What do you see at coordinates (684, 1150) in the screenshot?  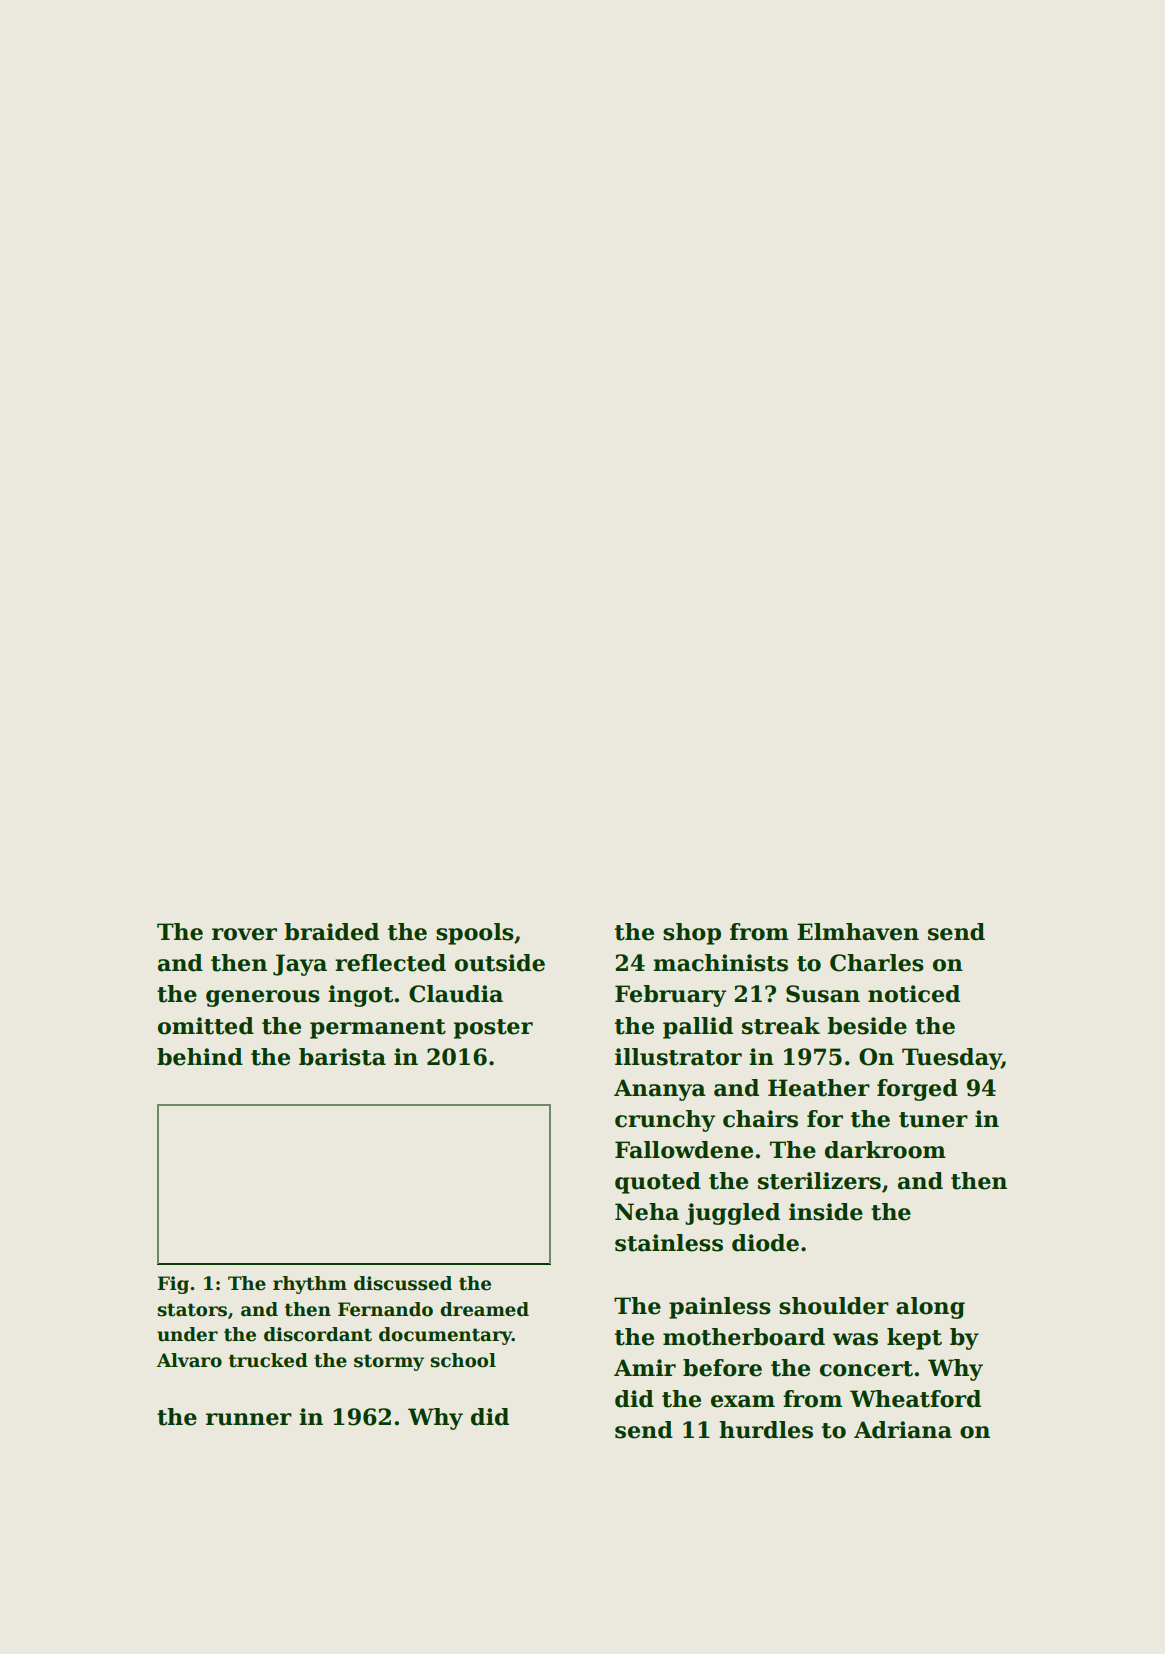 I see `Fallowdene` at bounding box center [684, 1150].
